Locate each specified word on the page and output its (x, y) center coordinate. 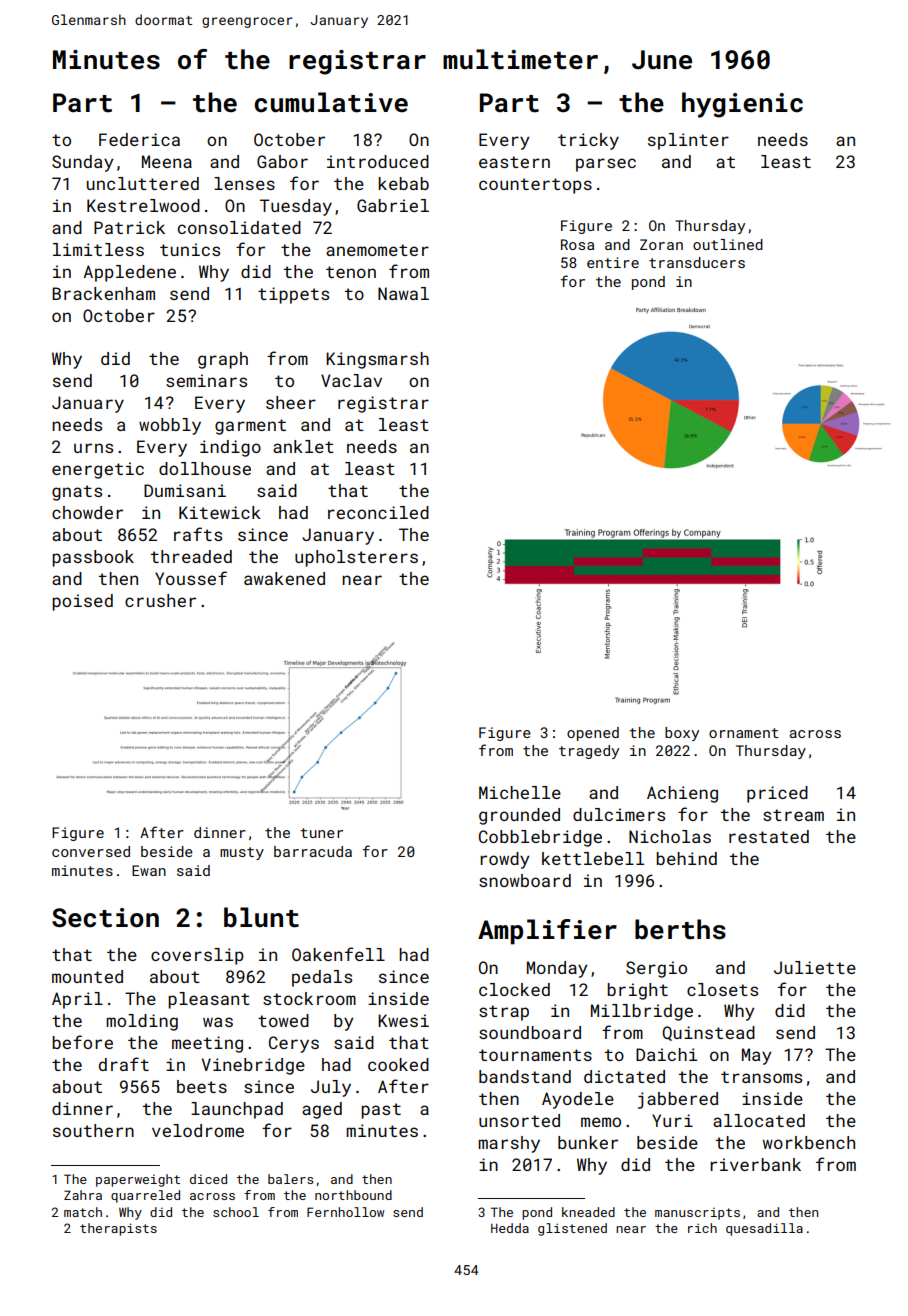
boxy (682, 734)
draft (124, 1064)
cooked (398, 1064)
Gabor (282, 161)
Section (105, 918)
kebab (403, 183)
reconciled (378, 512)
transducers (697, 262)
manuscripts (697, 1213)
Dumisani (185, 490)
